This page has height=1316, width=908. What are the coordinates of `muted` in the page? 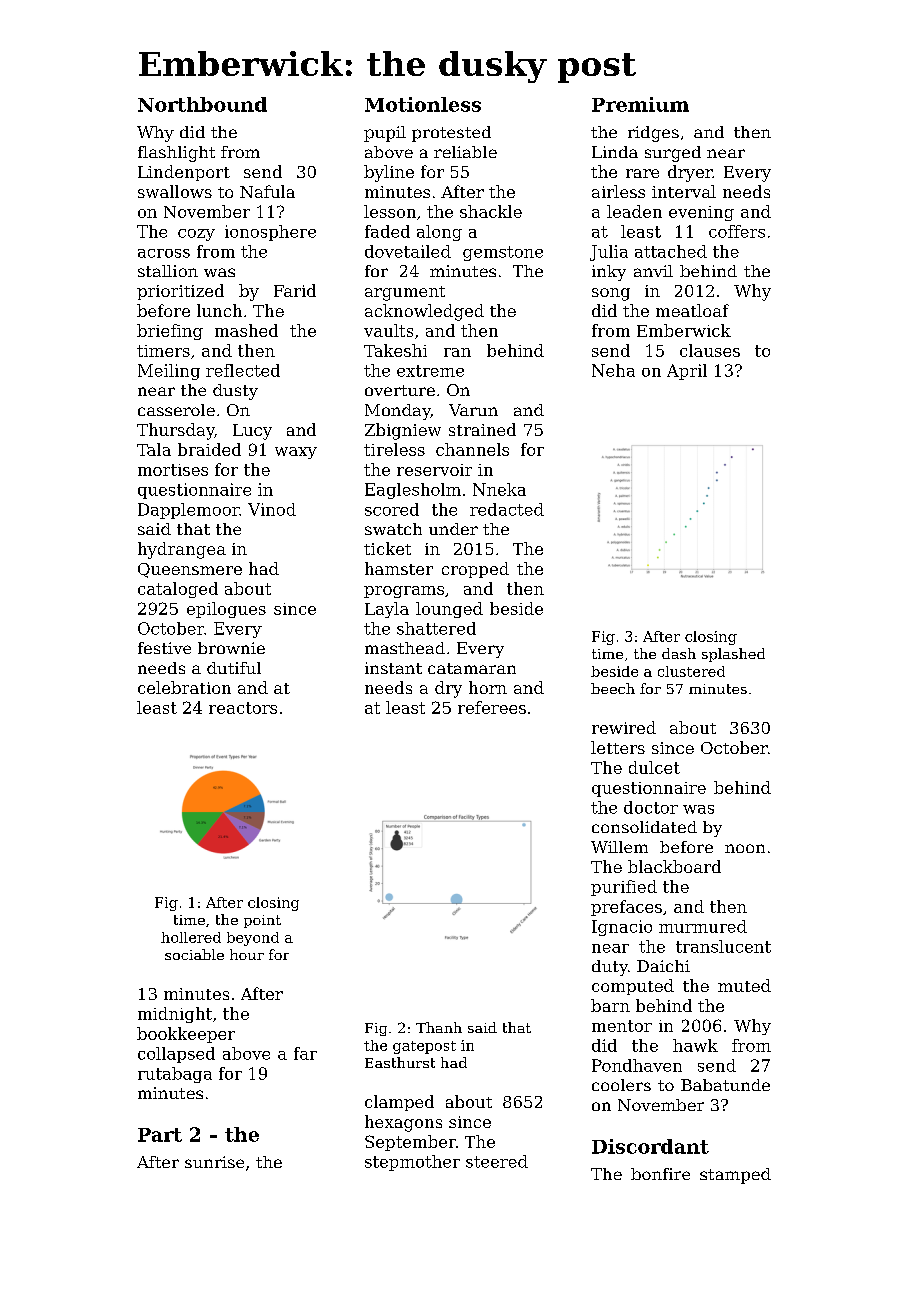 It's located at (744, 985).
